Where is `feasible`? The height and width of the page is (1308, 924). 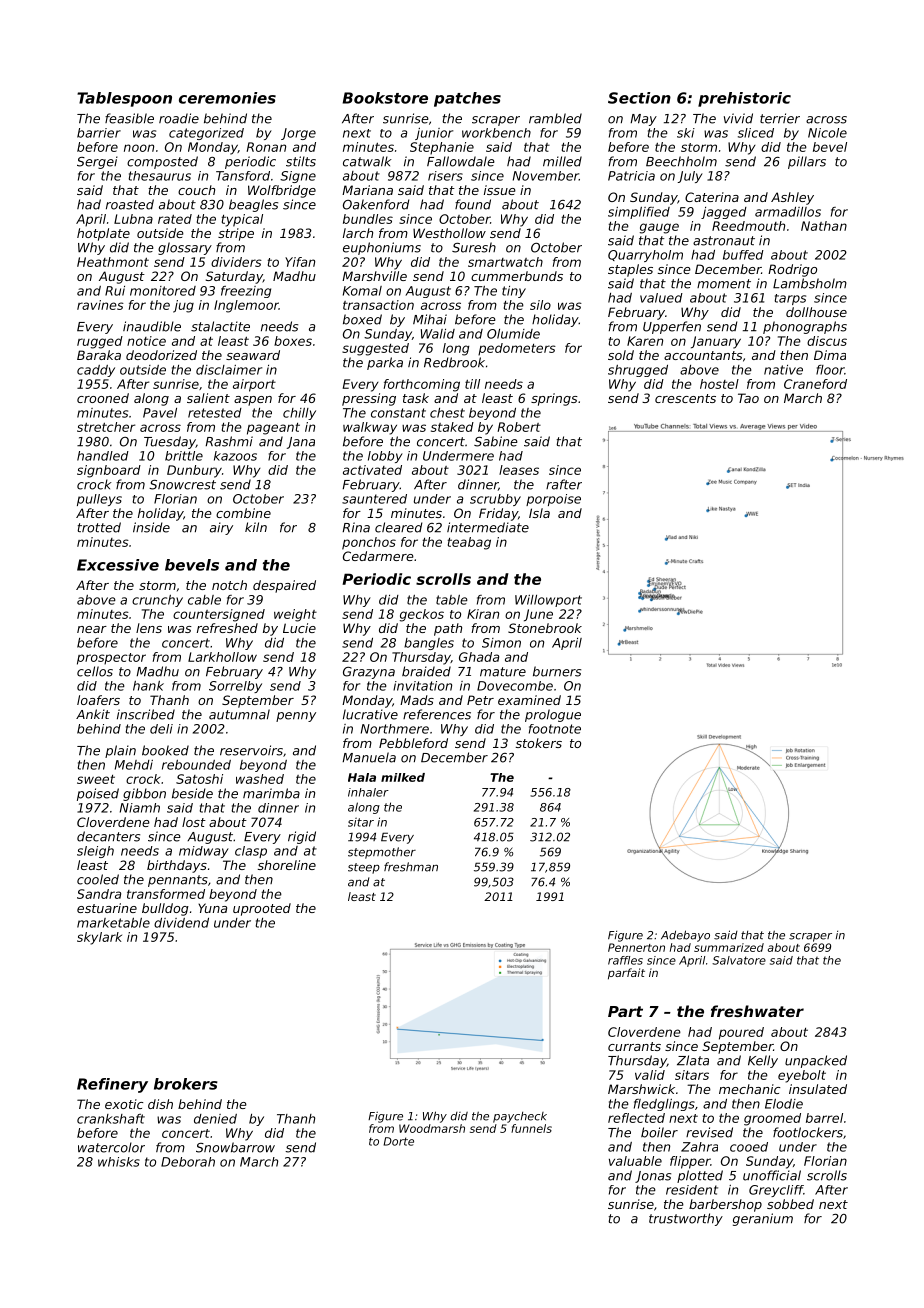 feasible is located at coordinates (129, 118).
